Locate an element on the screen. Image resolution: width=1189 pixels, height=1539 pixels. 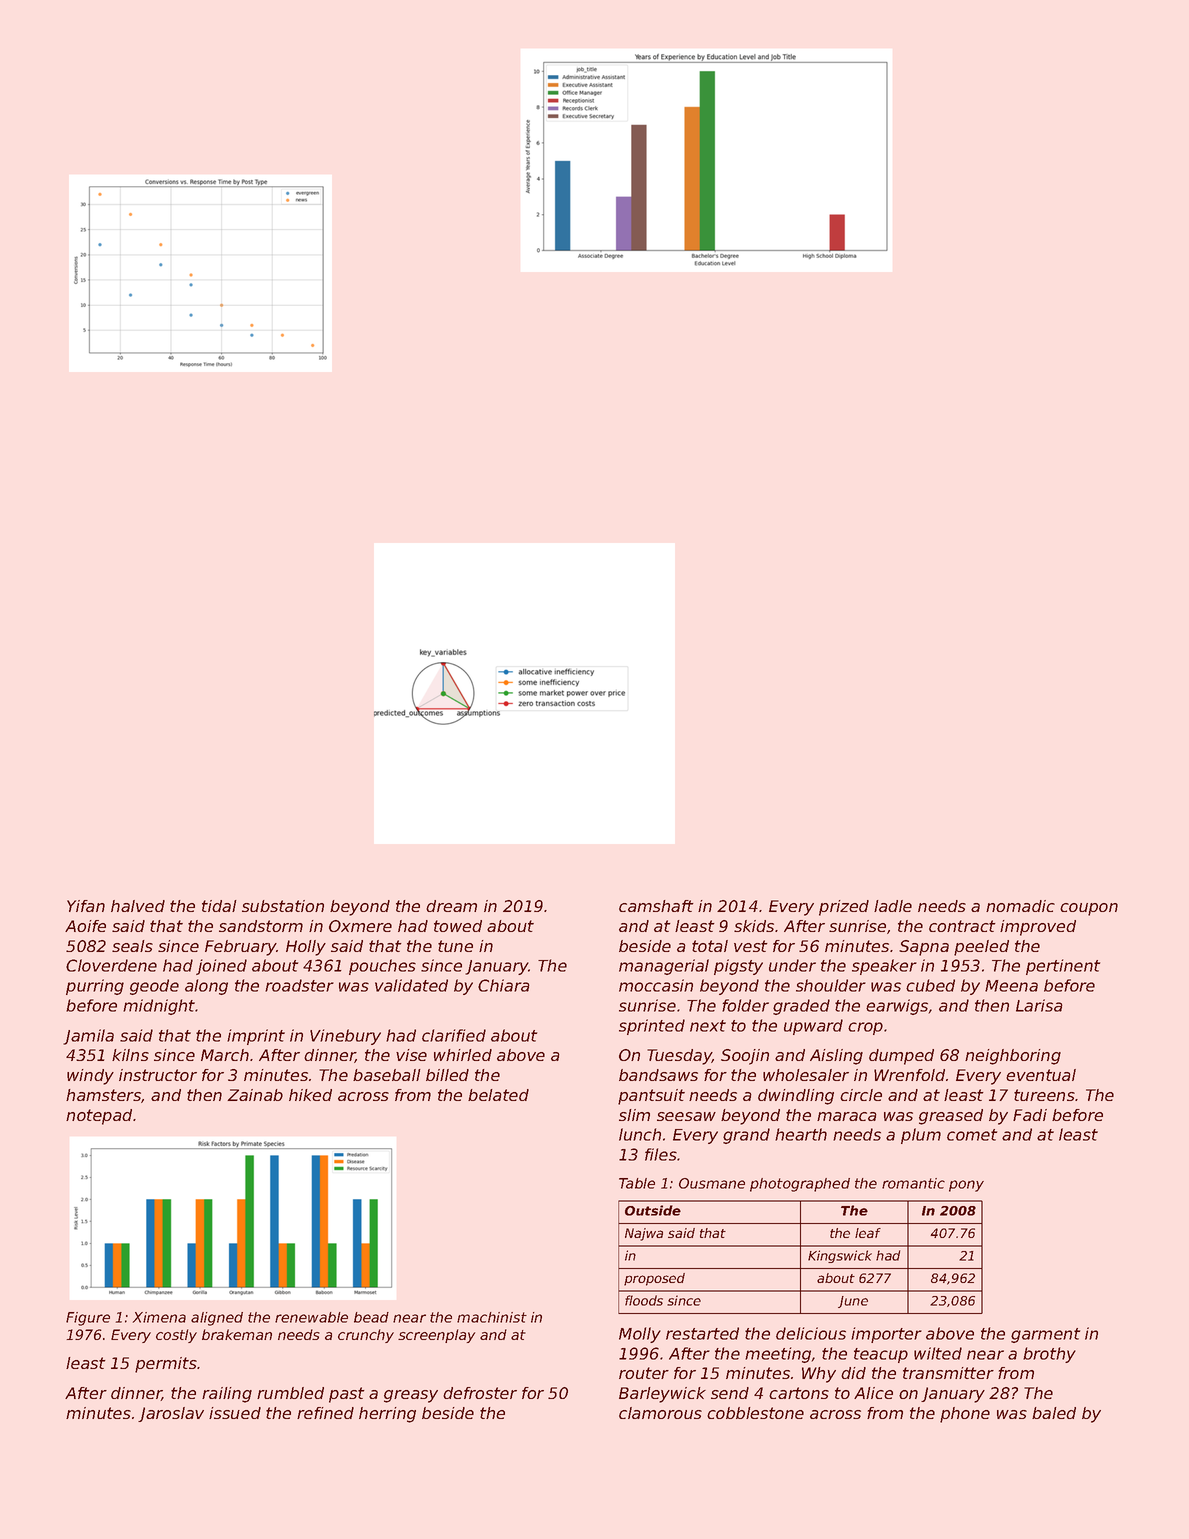
files is located at coordinates (661, 1154).
